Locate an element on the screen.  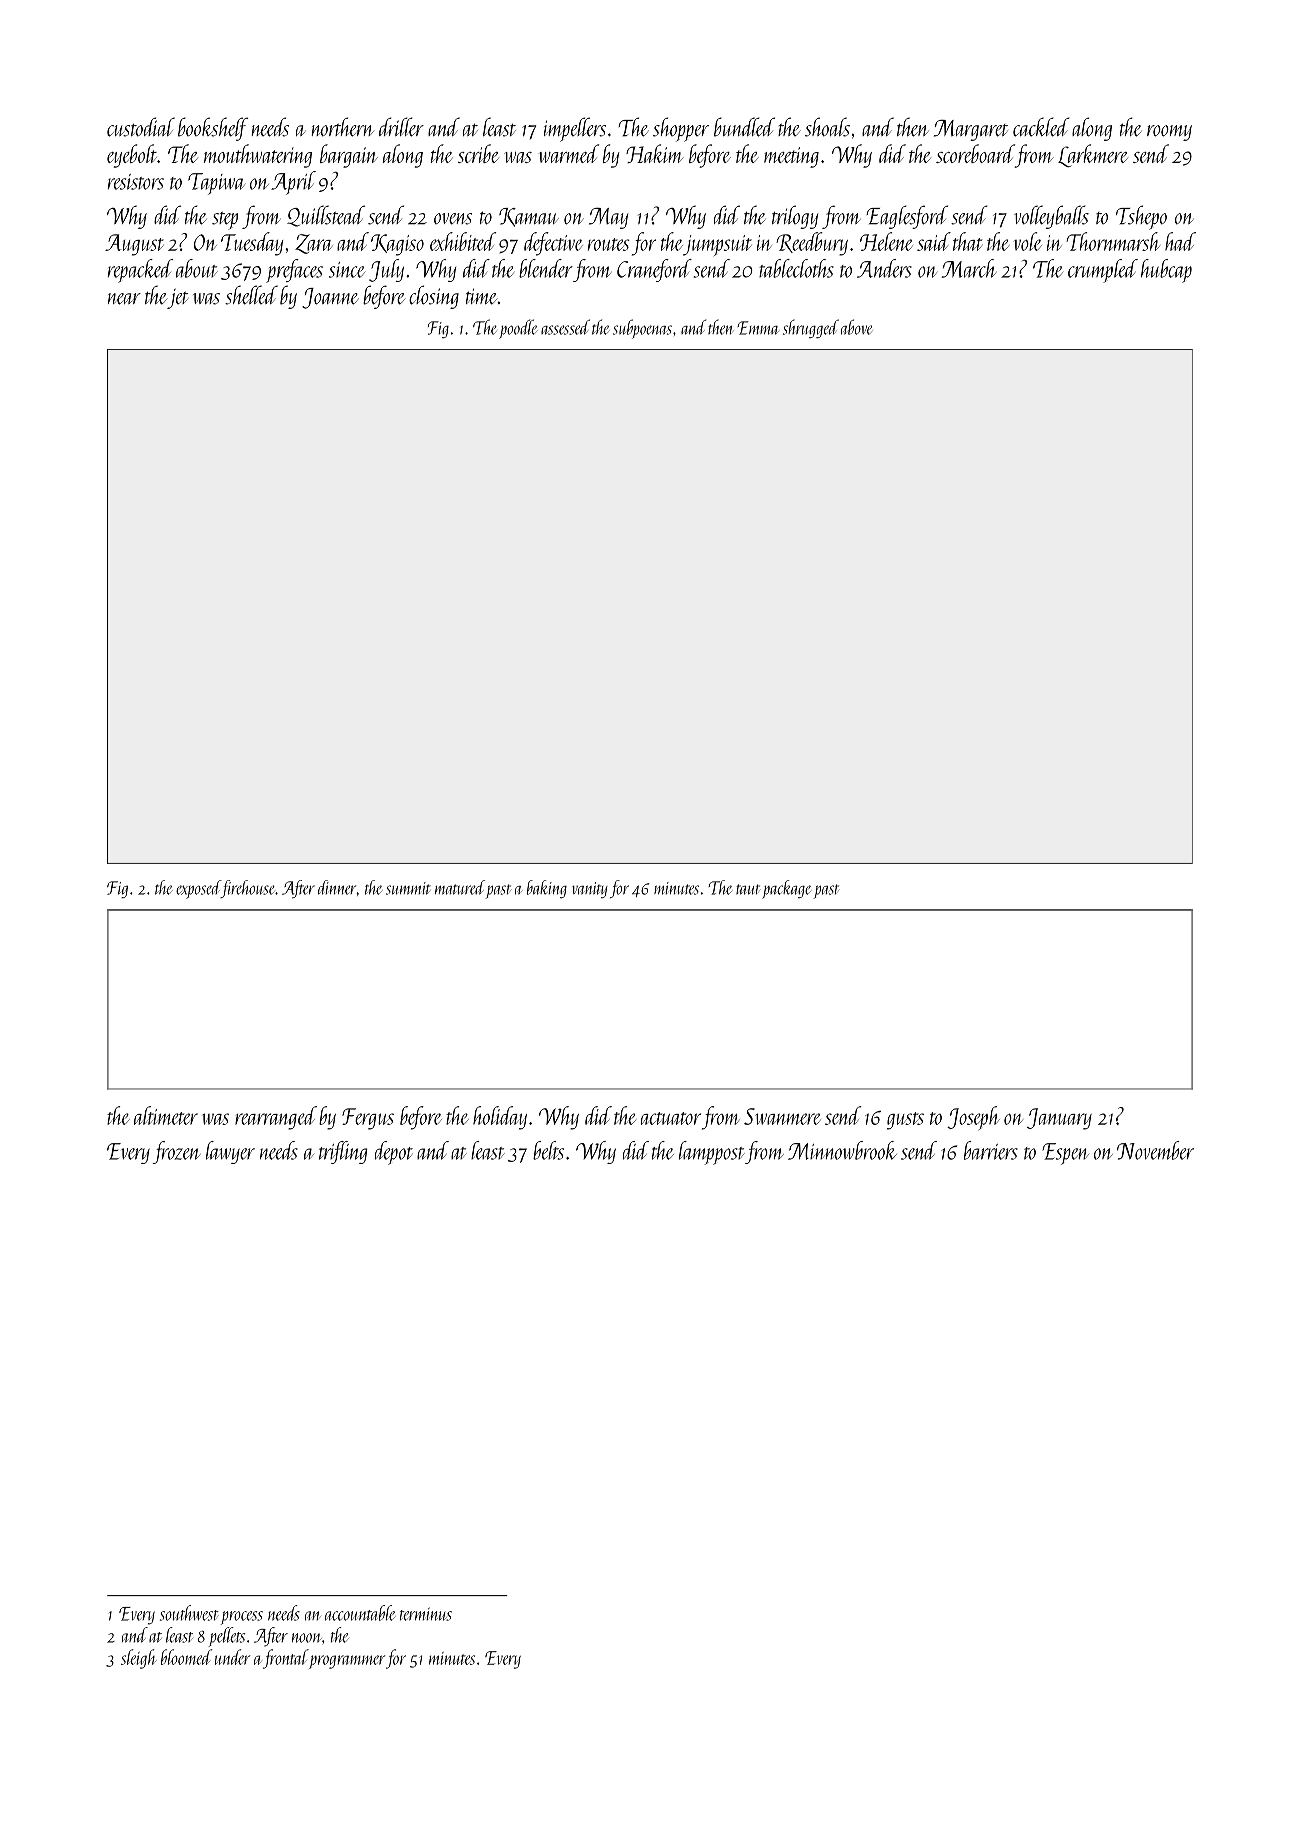
Margaret is located at coordinates (971, 130).
